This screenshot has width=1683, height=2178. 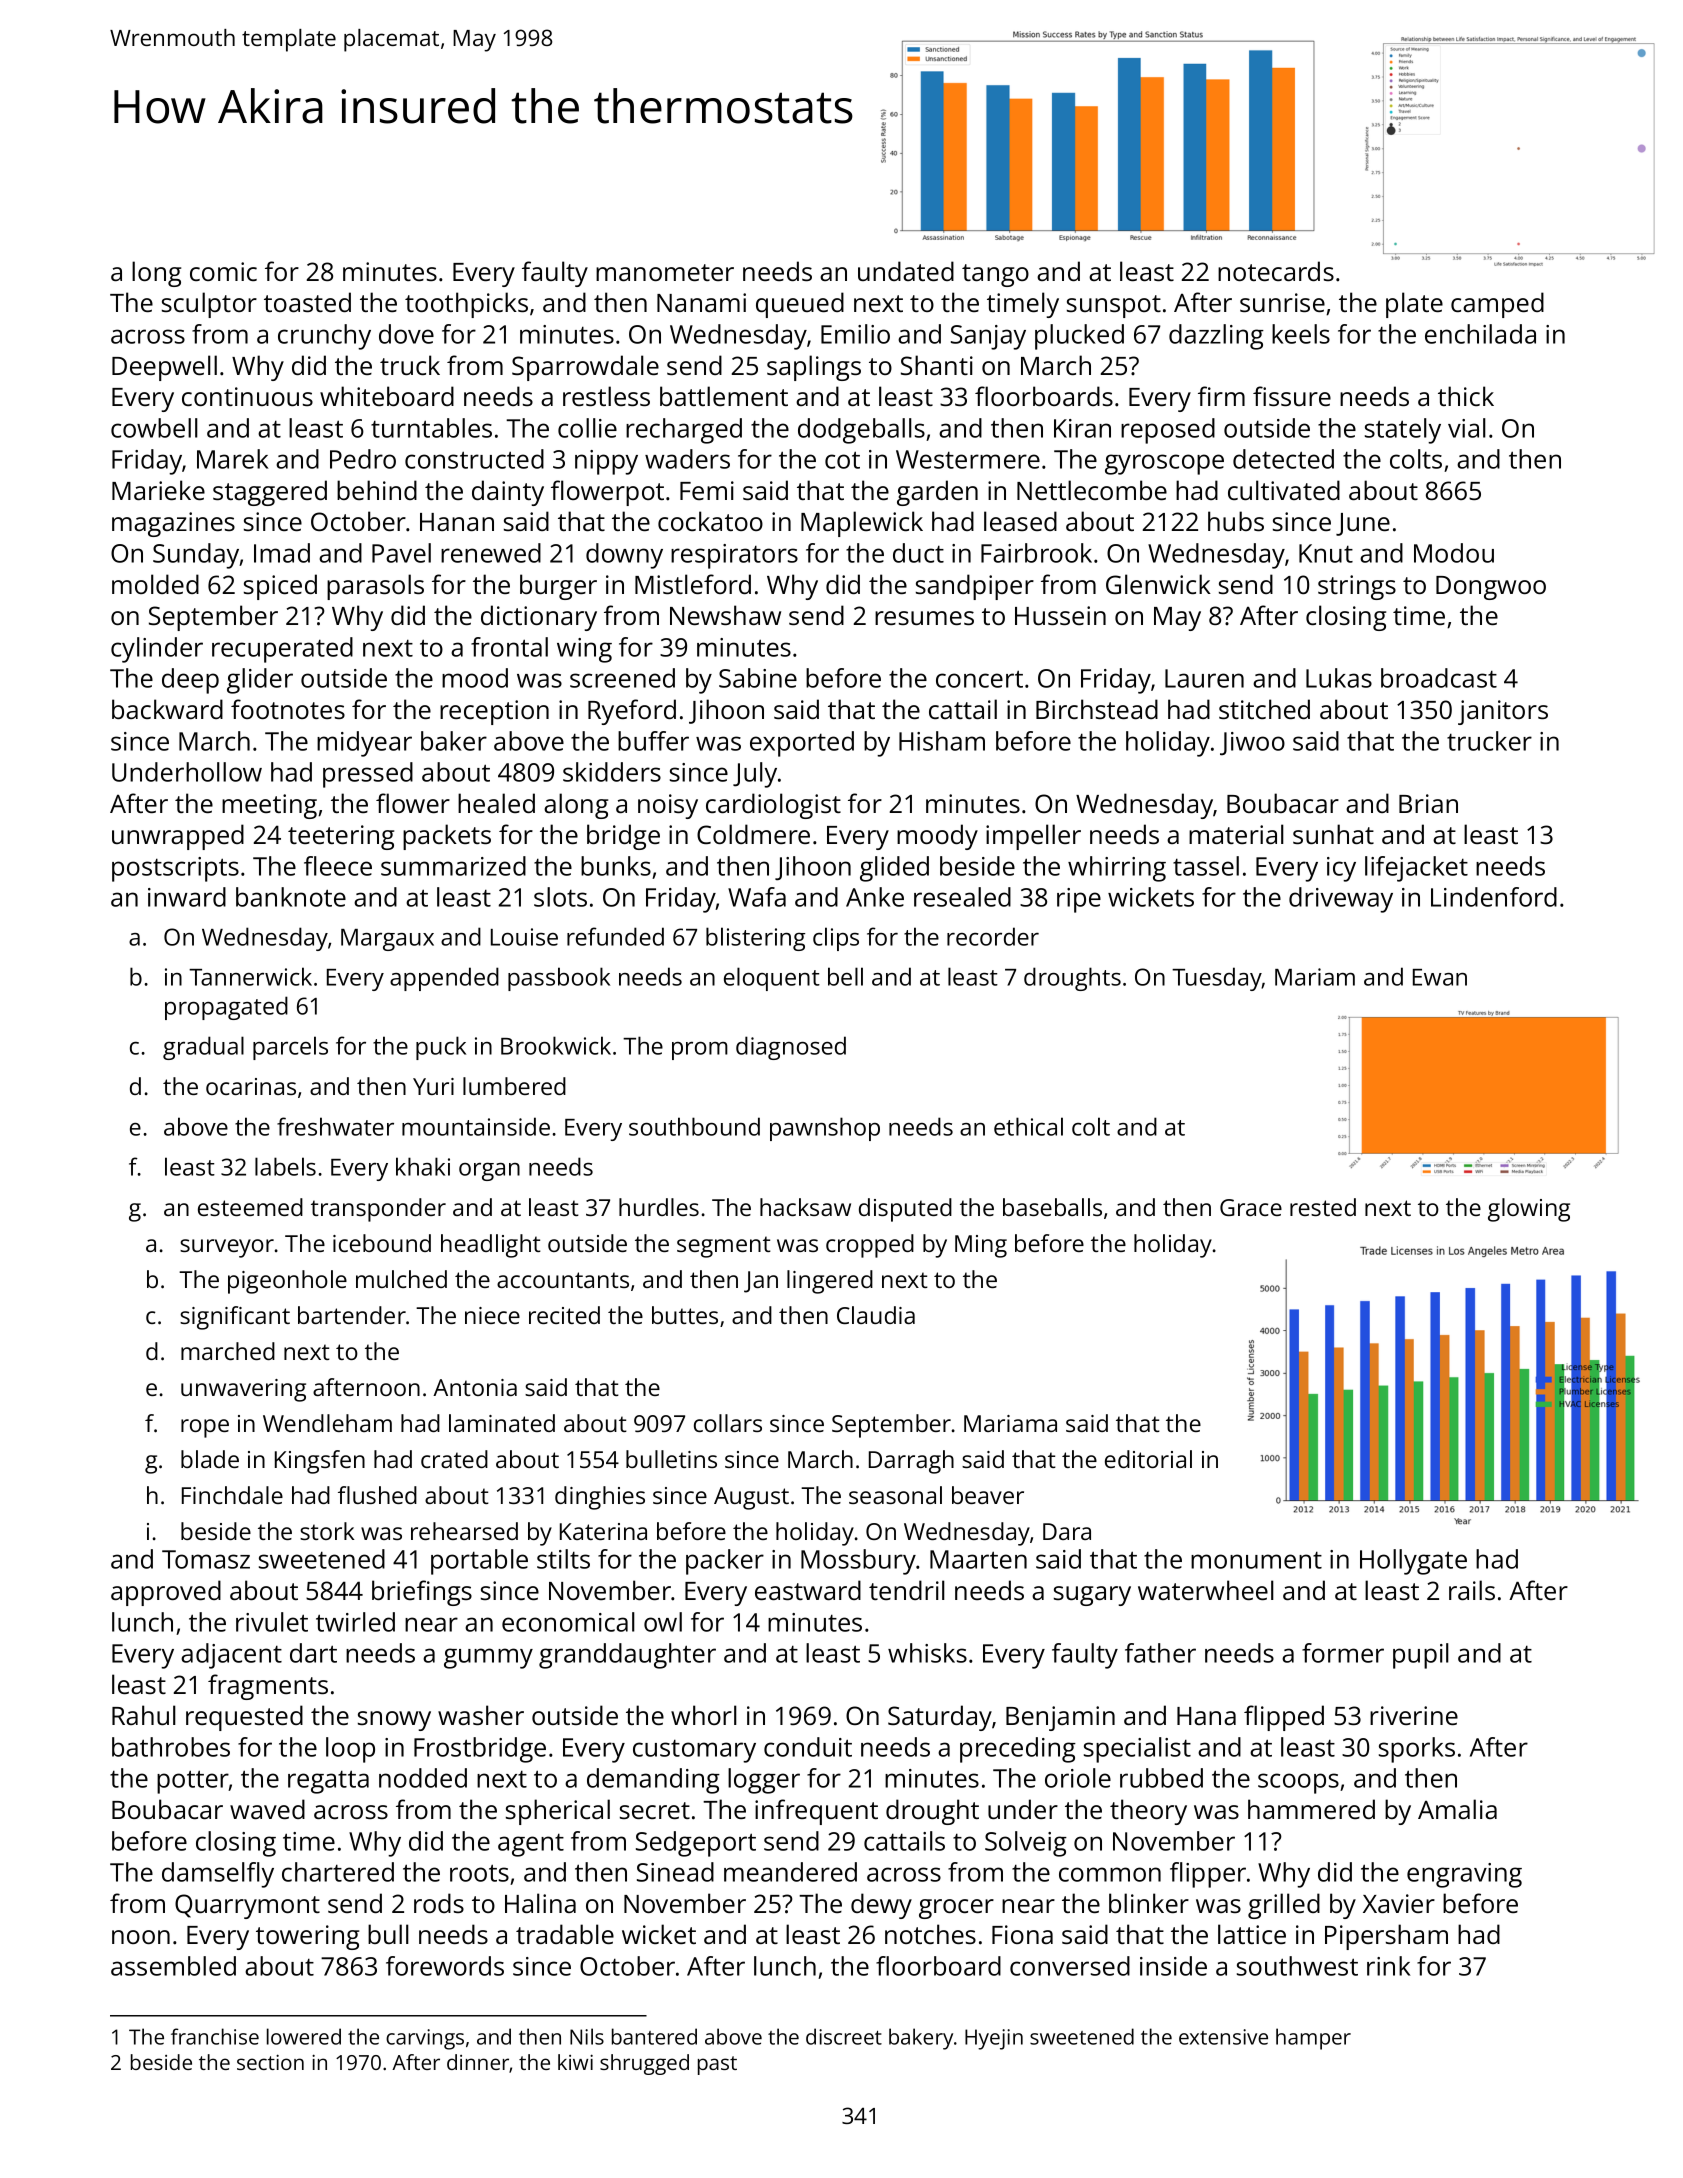 I want to click on section, so click(x=270, y=2062).
